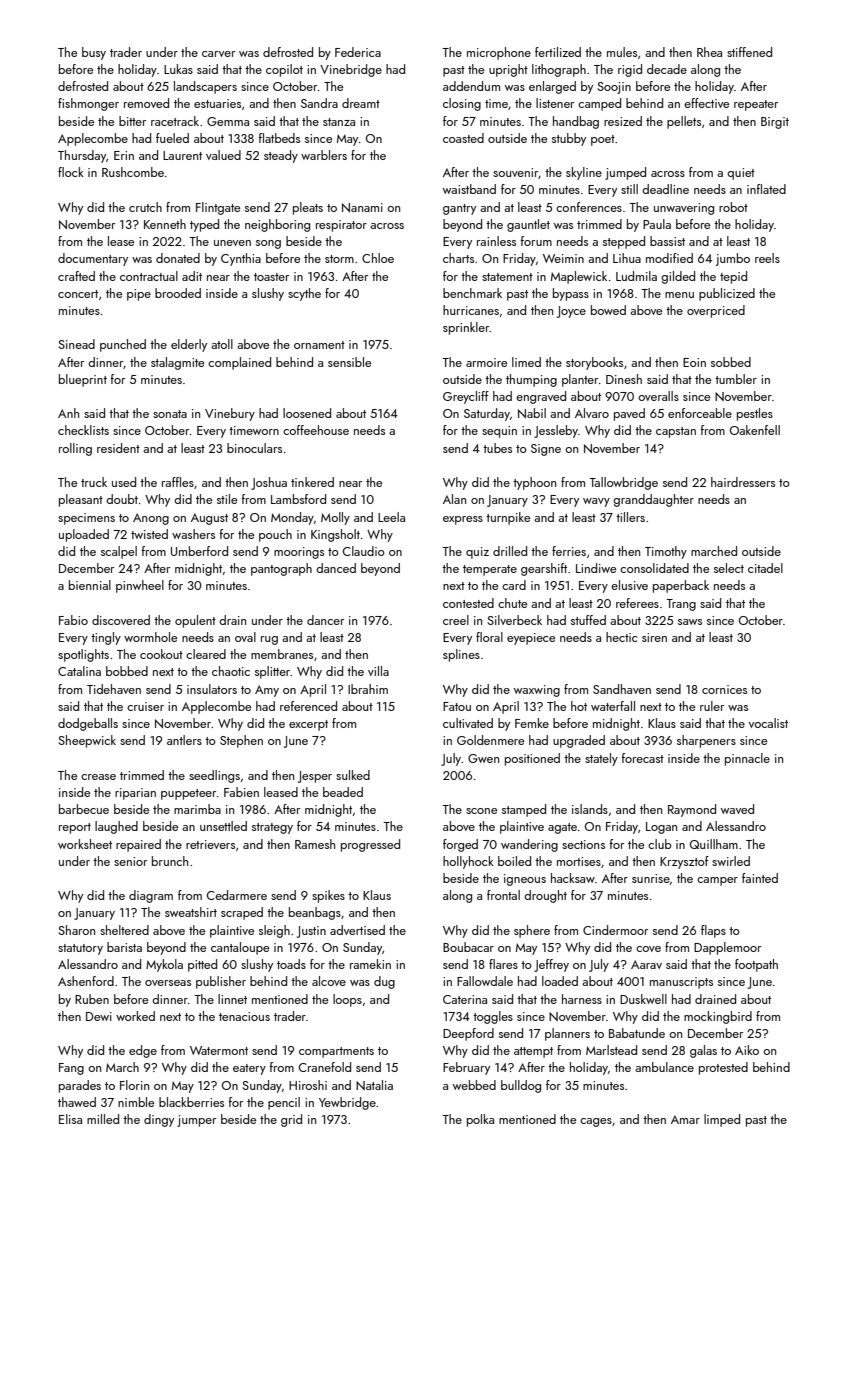  What do you see at coordinates (594, 363) in the document?
I see `storybooks` at bounding box center [594, 363].
